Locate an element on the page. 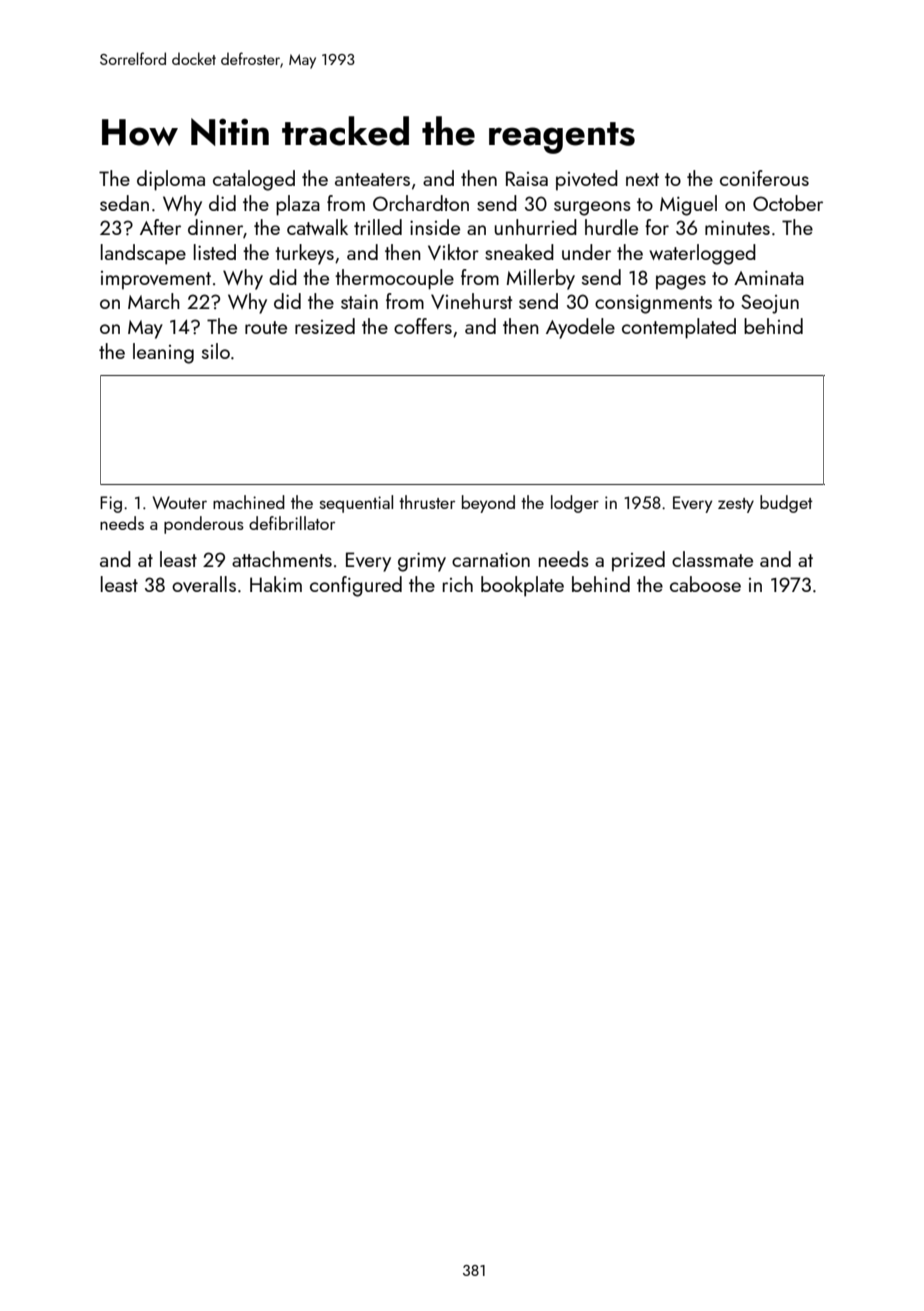 This page has height=1311, width=924. lodger is located at coordinates (575, 504).
